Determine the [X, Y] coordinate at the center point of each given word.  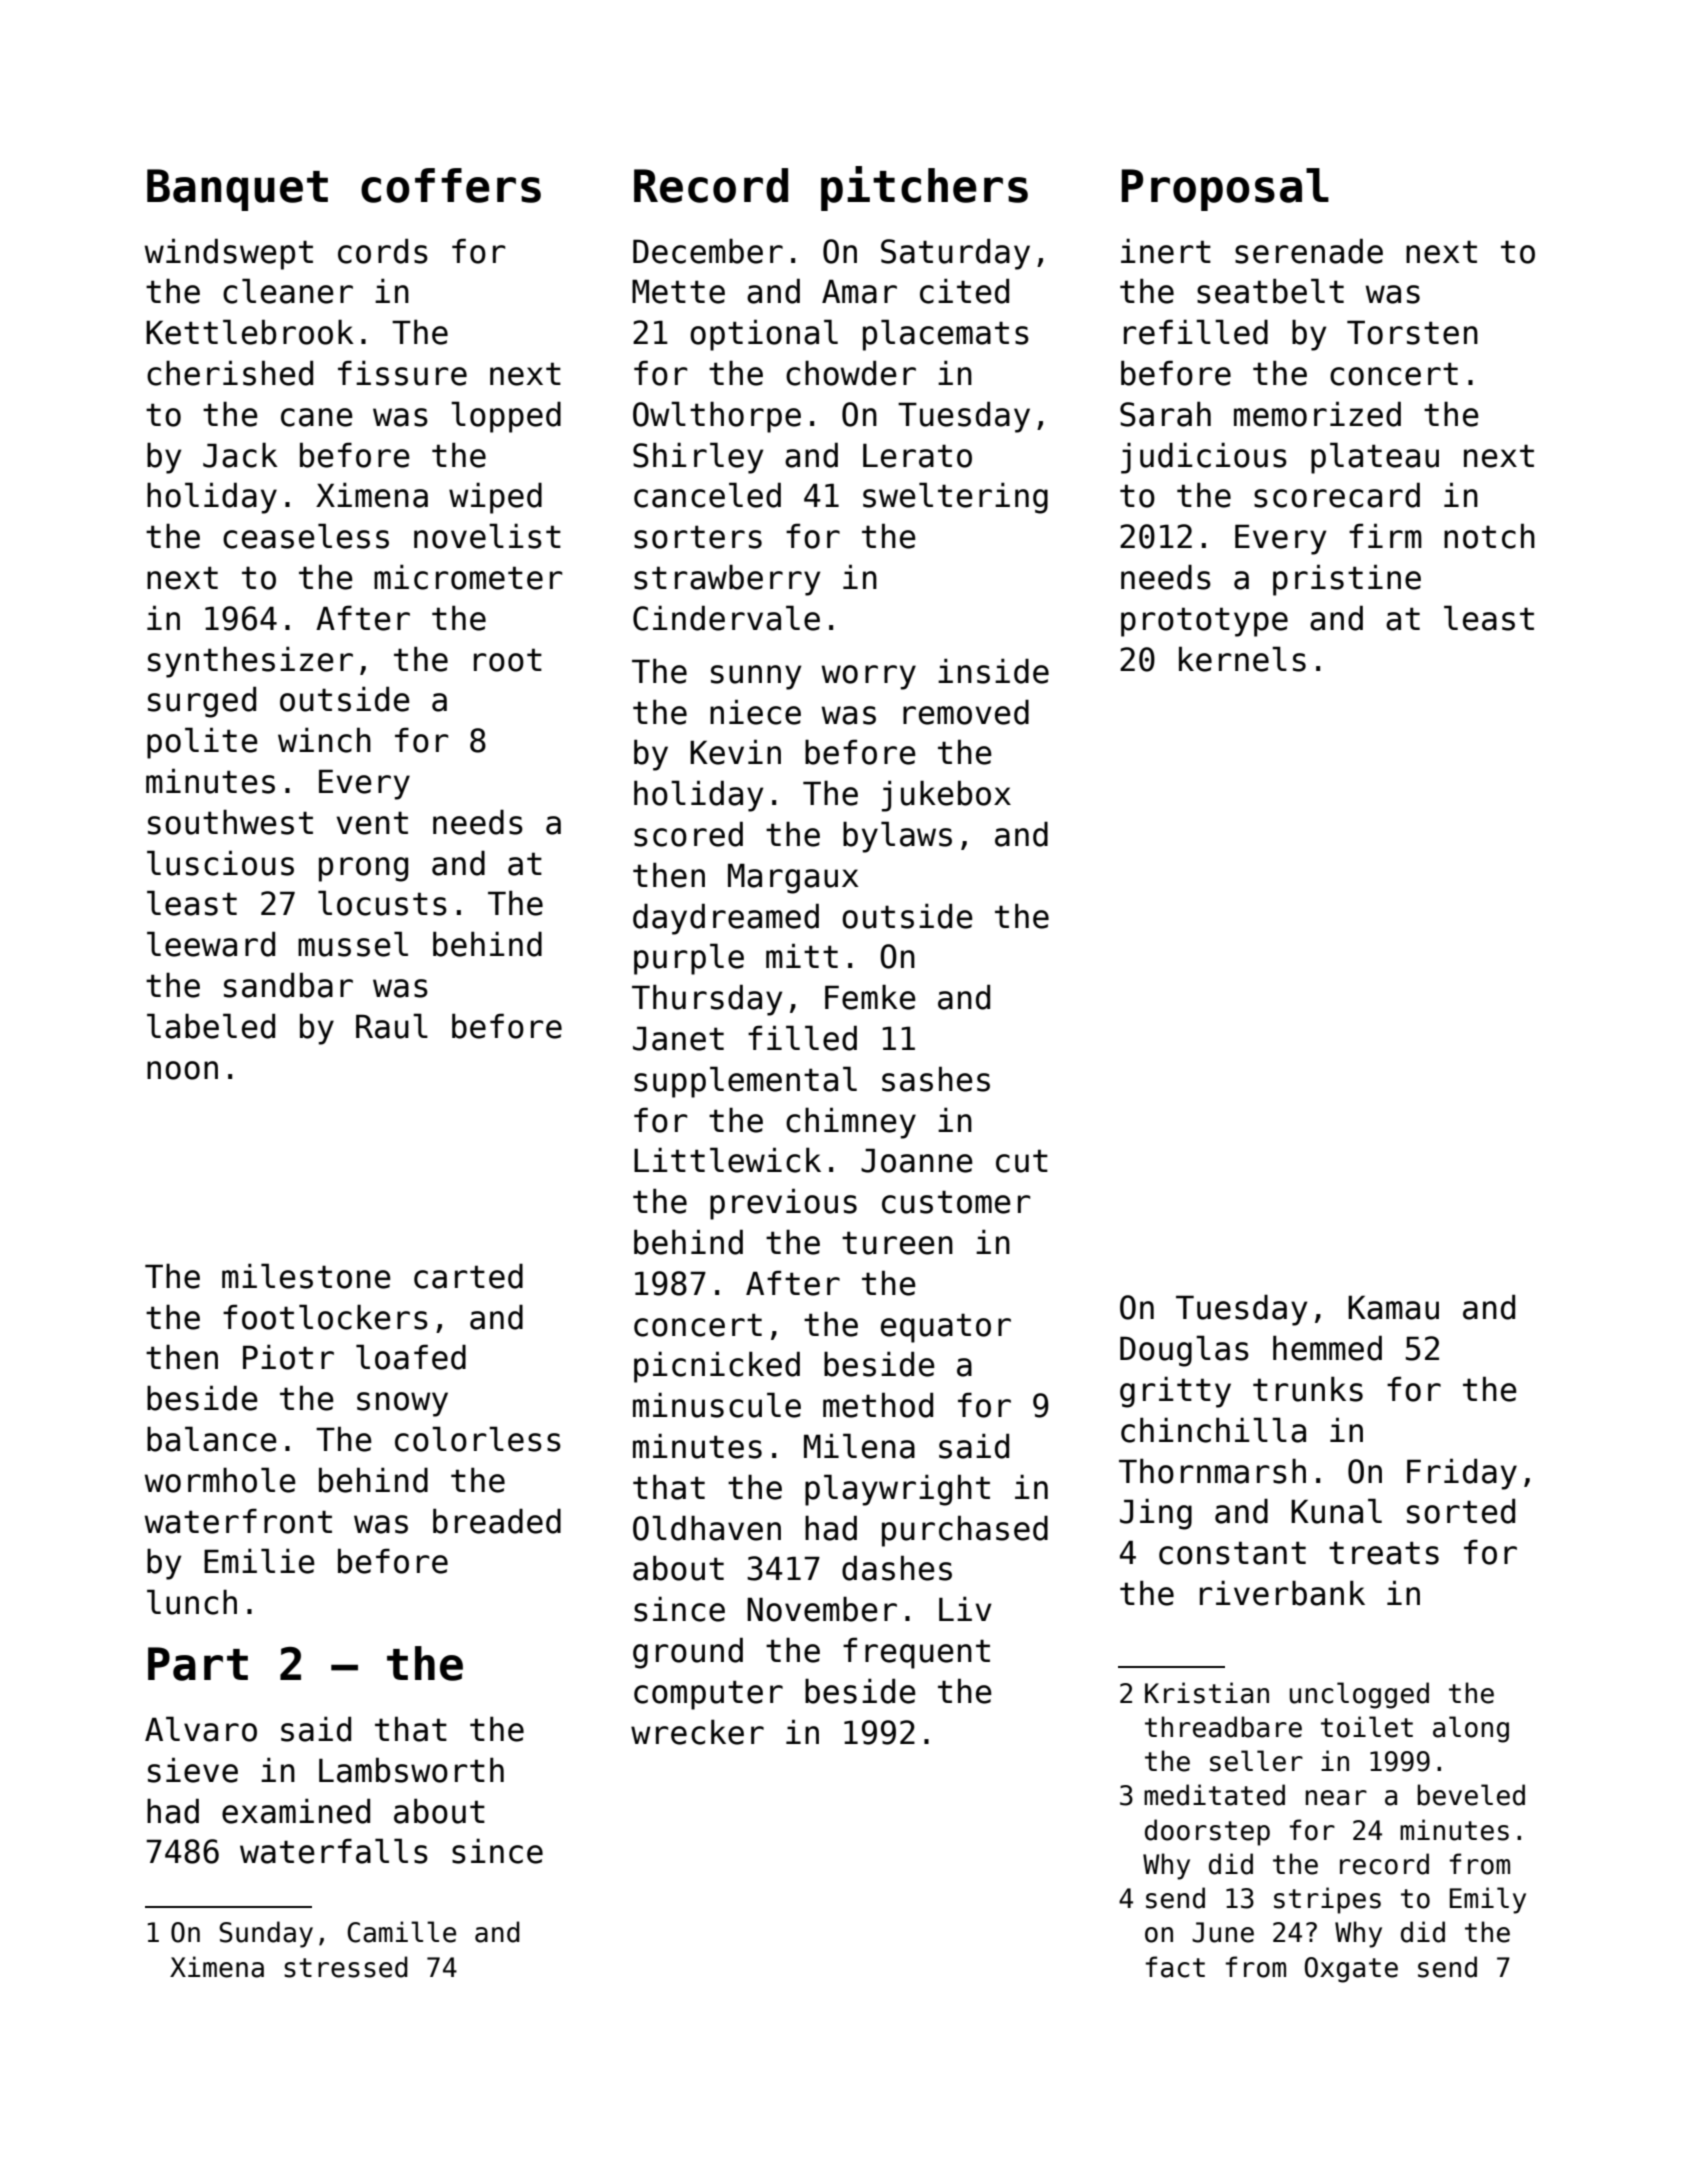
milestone [306, 1276]
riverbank [1282, 1593]
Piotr [288, 1357]
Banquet [237, 190]
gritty [1175, 1392]
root [508, 660]
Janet [678, 1038]
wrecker [697, 1732]
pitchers [924, 188]
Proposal [1225, 189]
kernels [1242, 659]
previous [783, 1204]
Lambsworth [411, 1770]
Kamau [1393, 1307]
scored [688, 834]
